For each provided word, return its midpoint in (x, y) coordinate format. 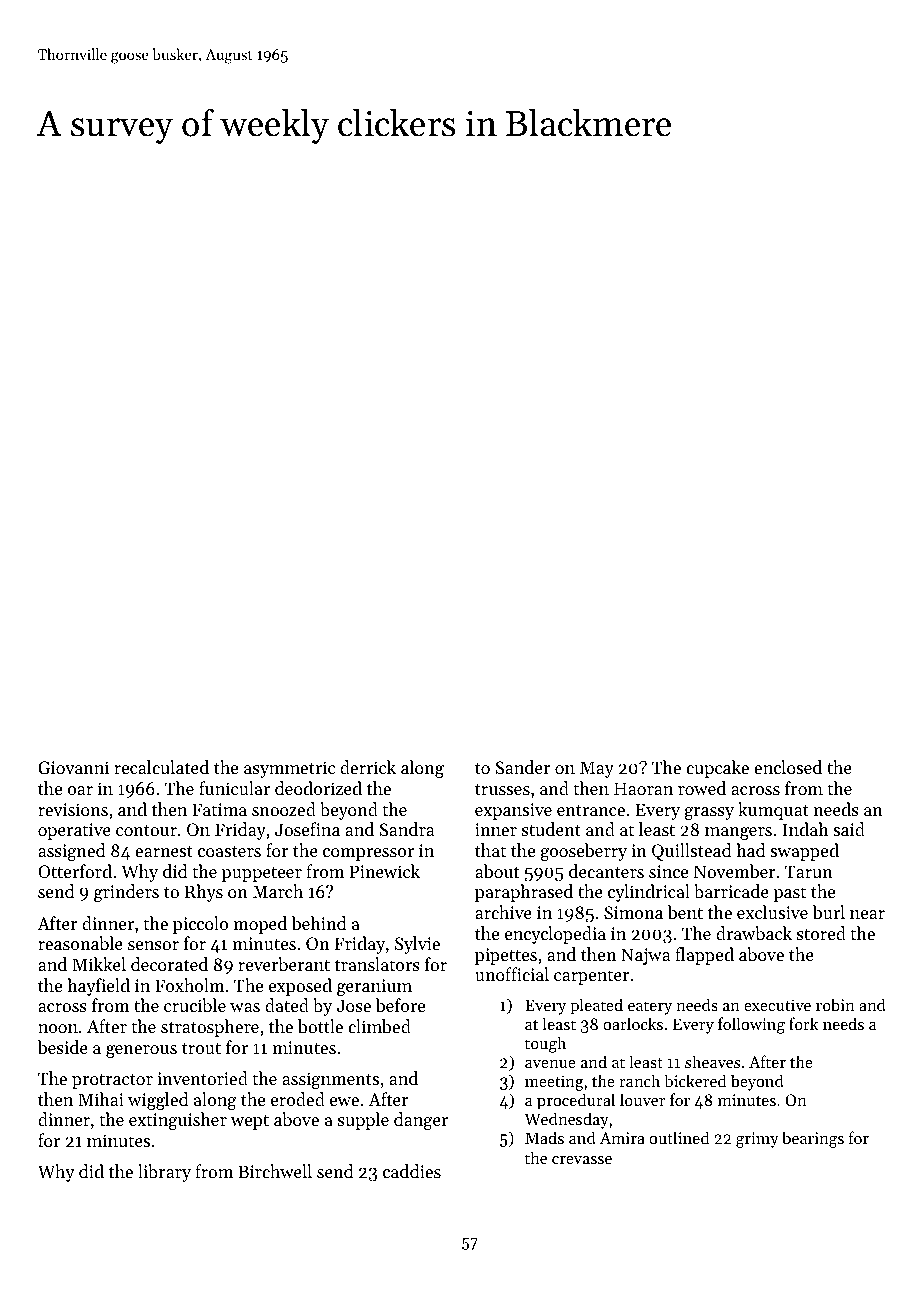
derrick (368, 767)
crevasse (582, 1160)
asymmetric (289, 769)
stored (821, 933)
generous (141, 1051)
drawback (754, 933)
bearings (813, 1139)
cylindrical (649, 893)
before (400, 1005)
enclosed (788, 767)
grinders (126, 893)
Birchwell (275, 1171)
